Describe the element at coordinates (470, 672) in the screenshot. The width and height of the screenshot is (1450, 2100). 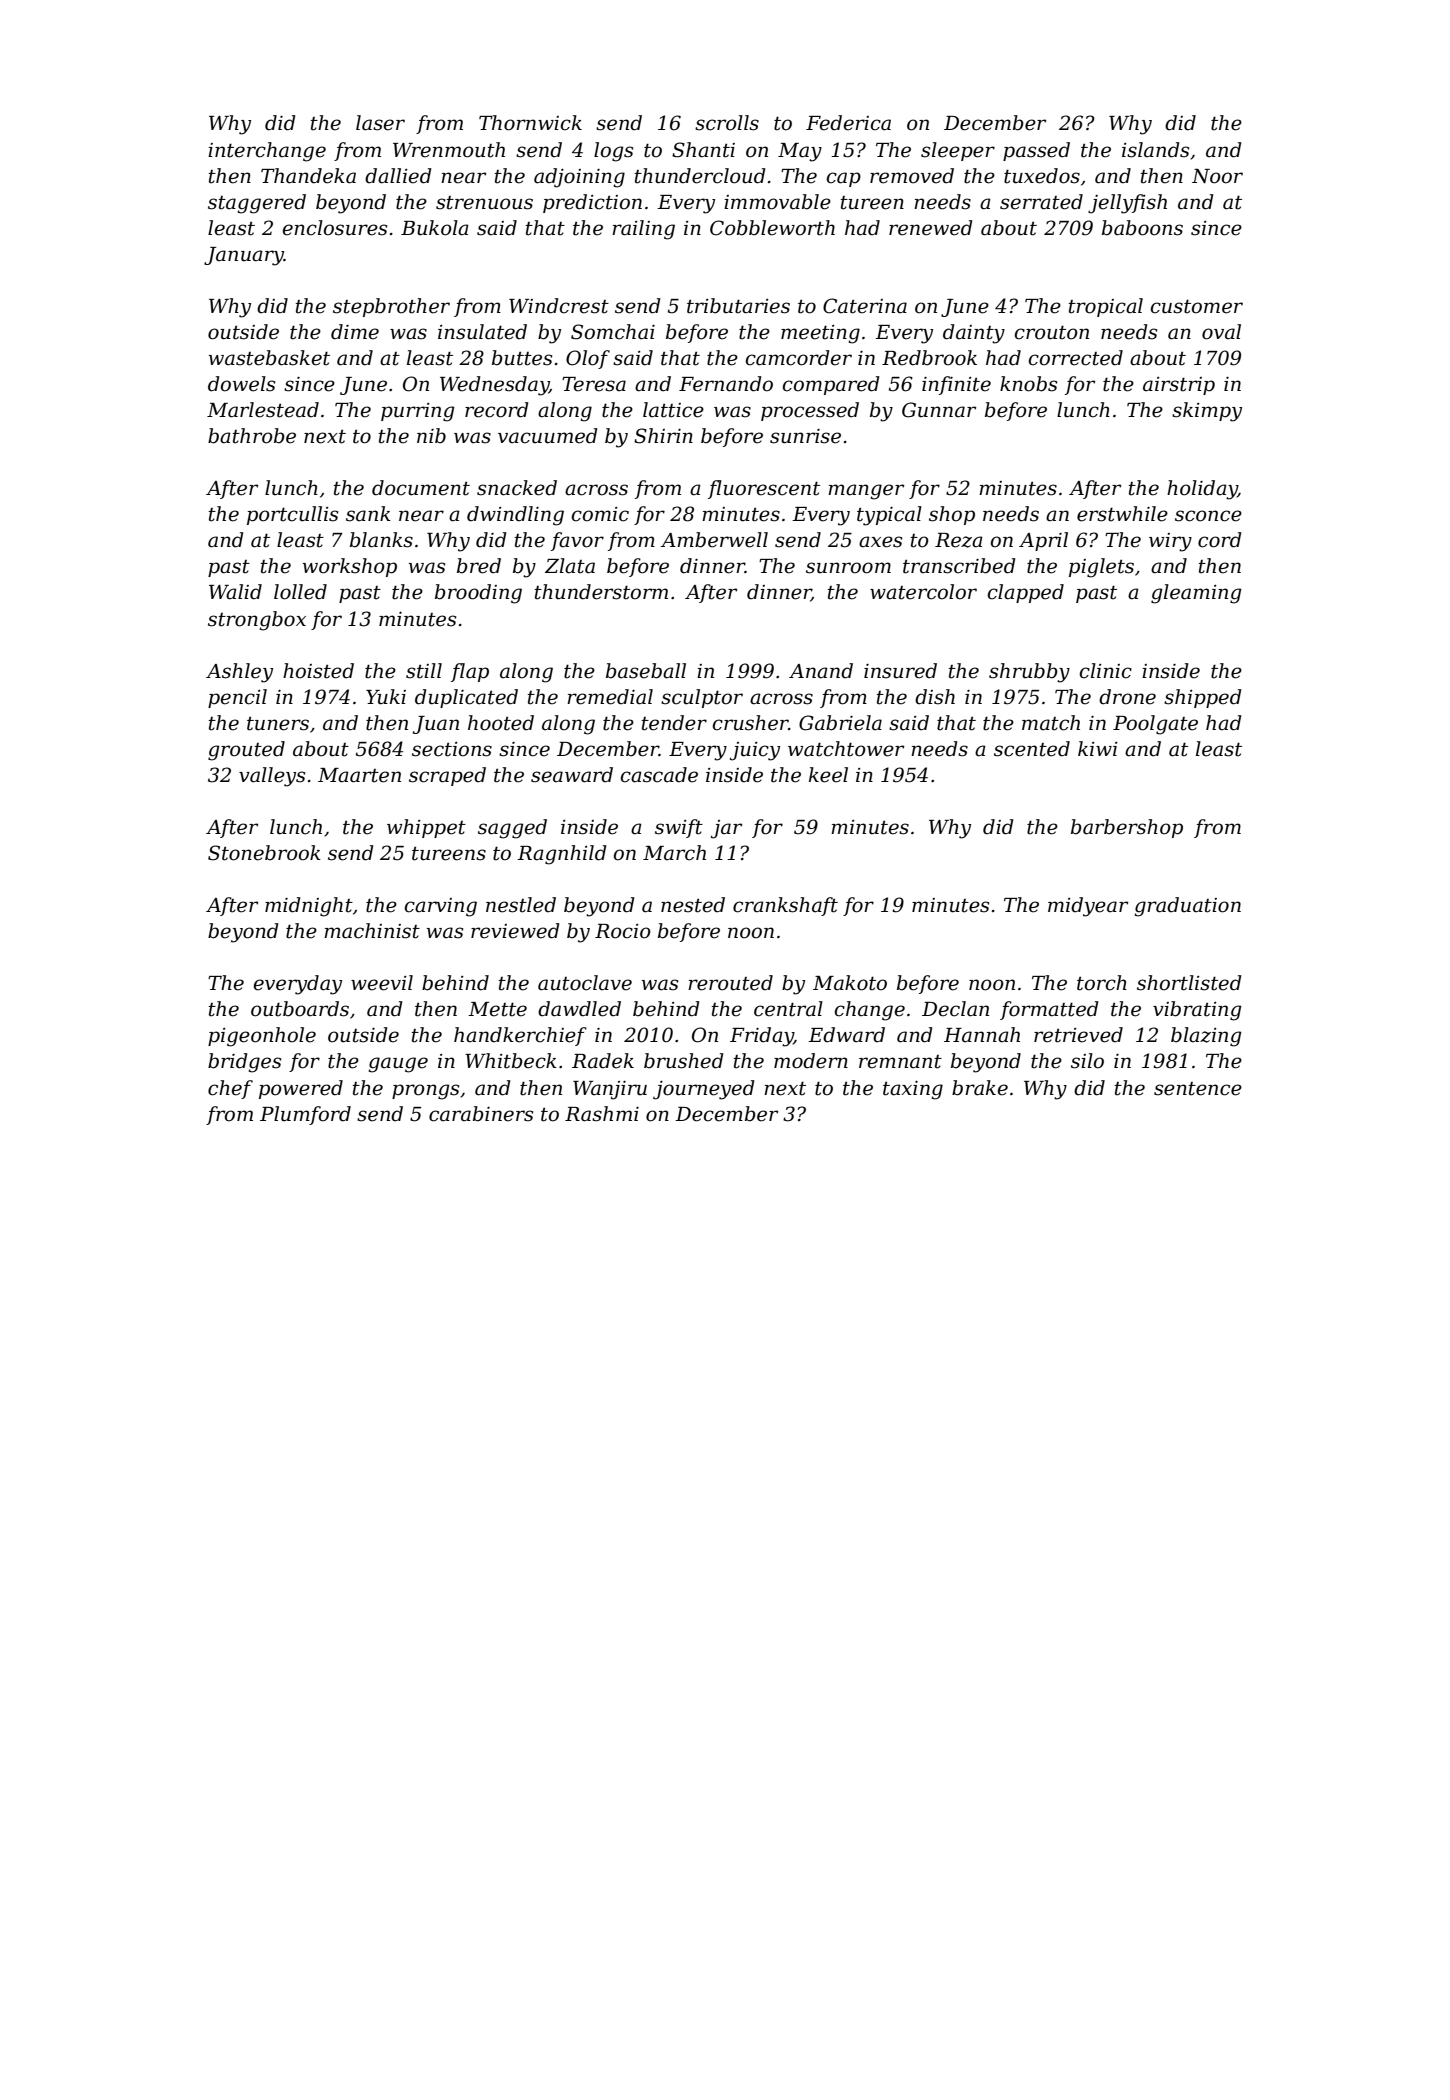
I see `flap` at that location.
